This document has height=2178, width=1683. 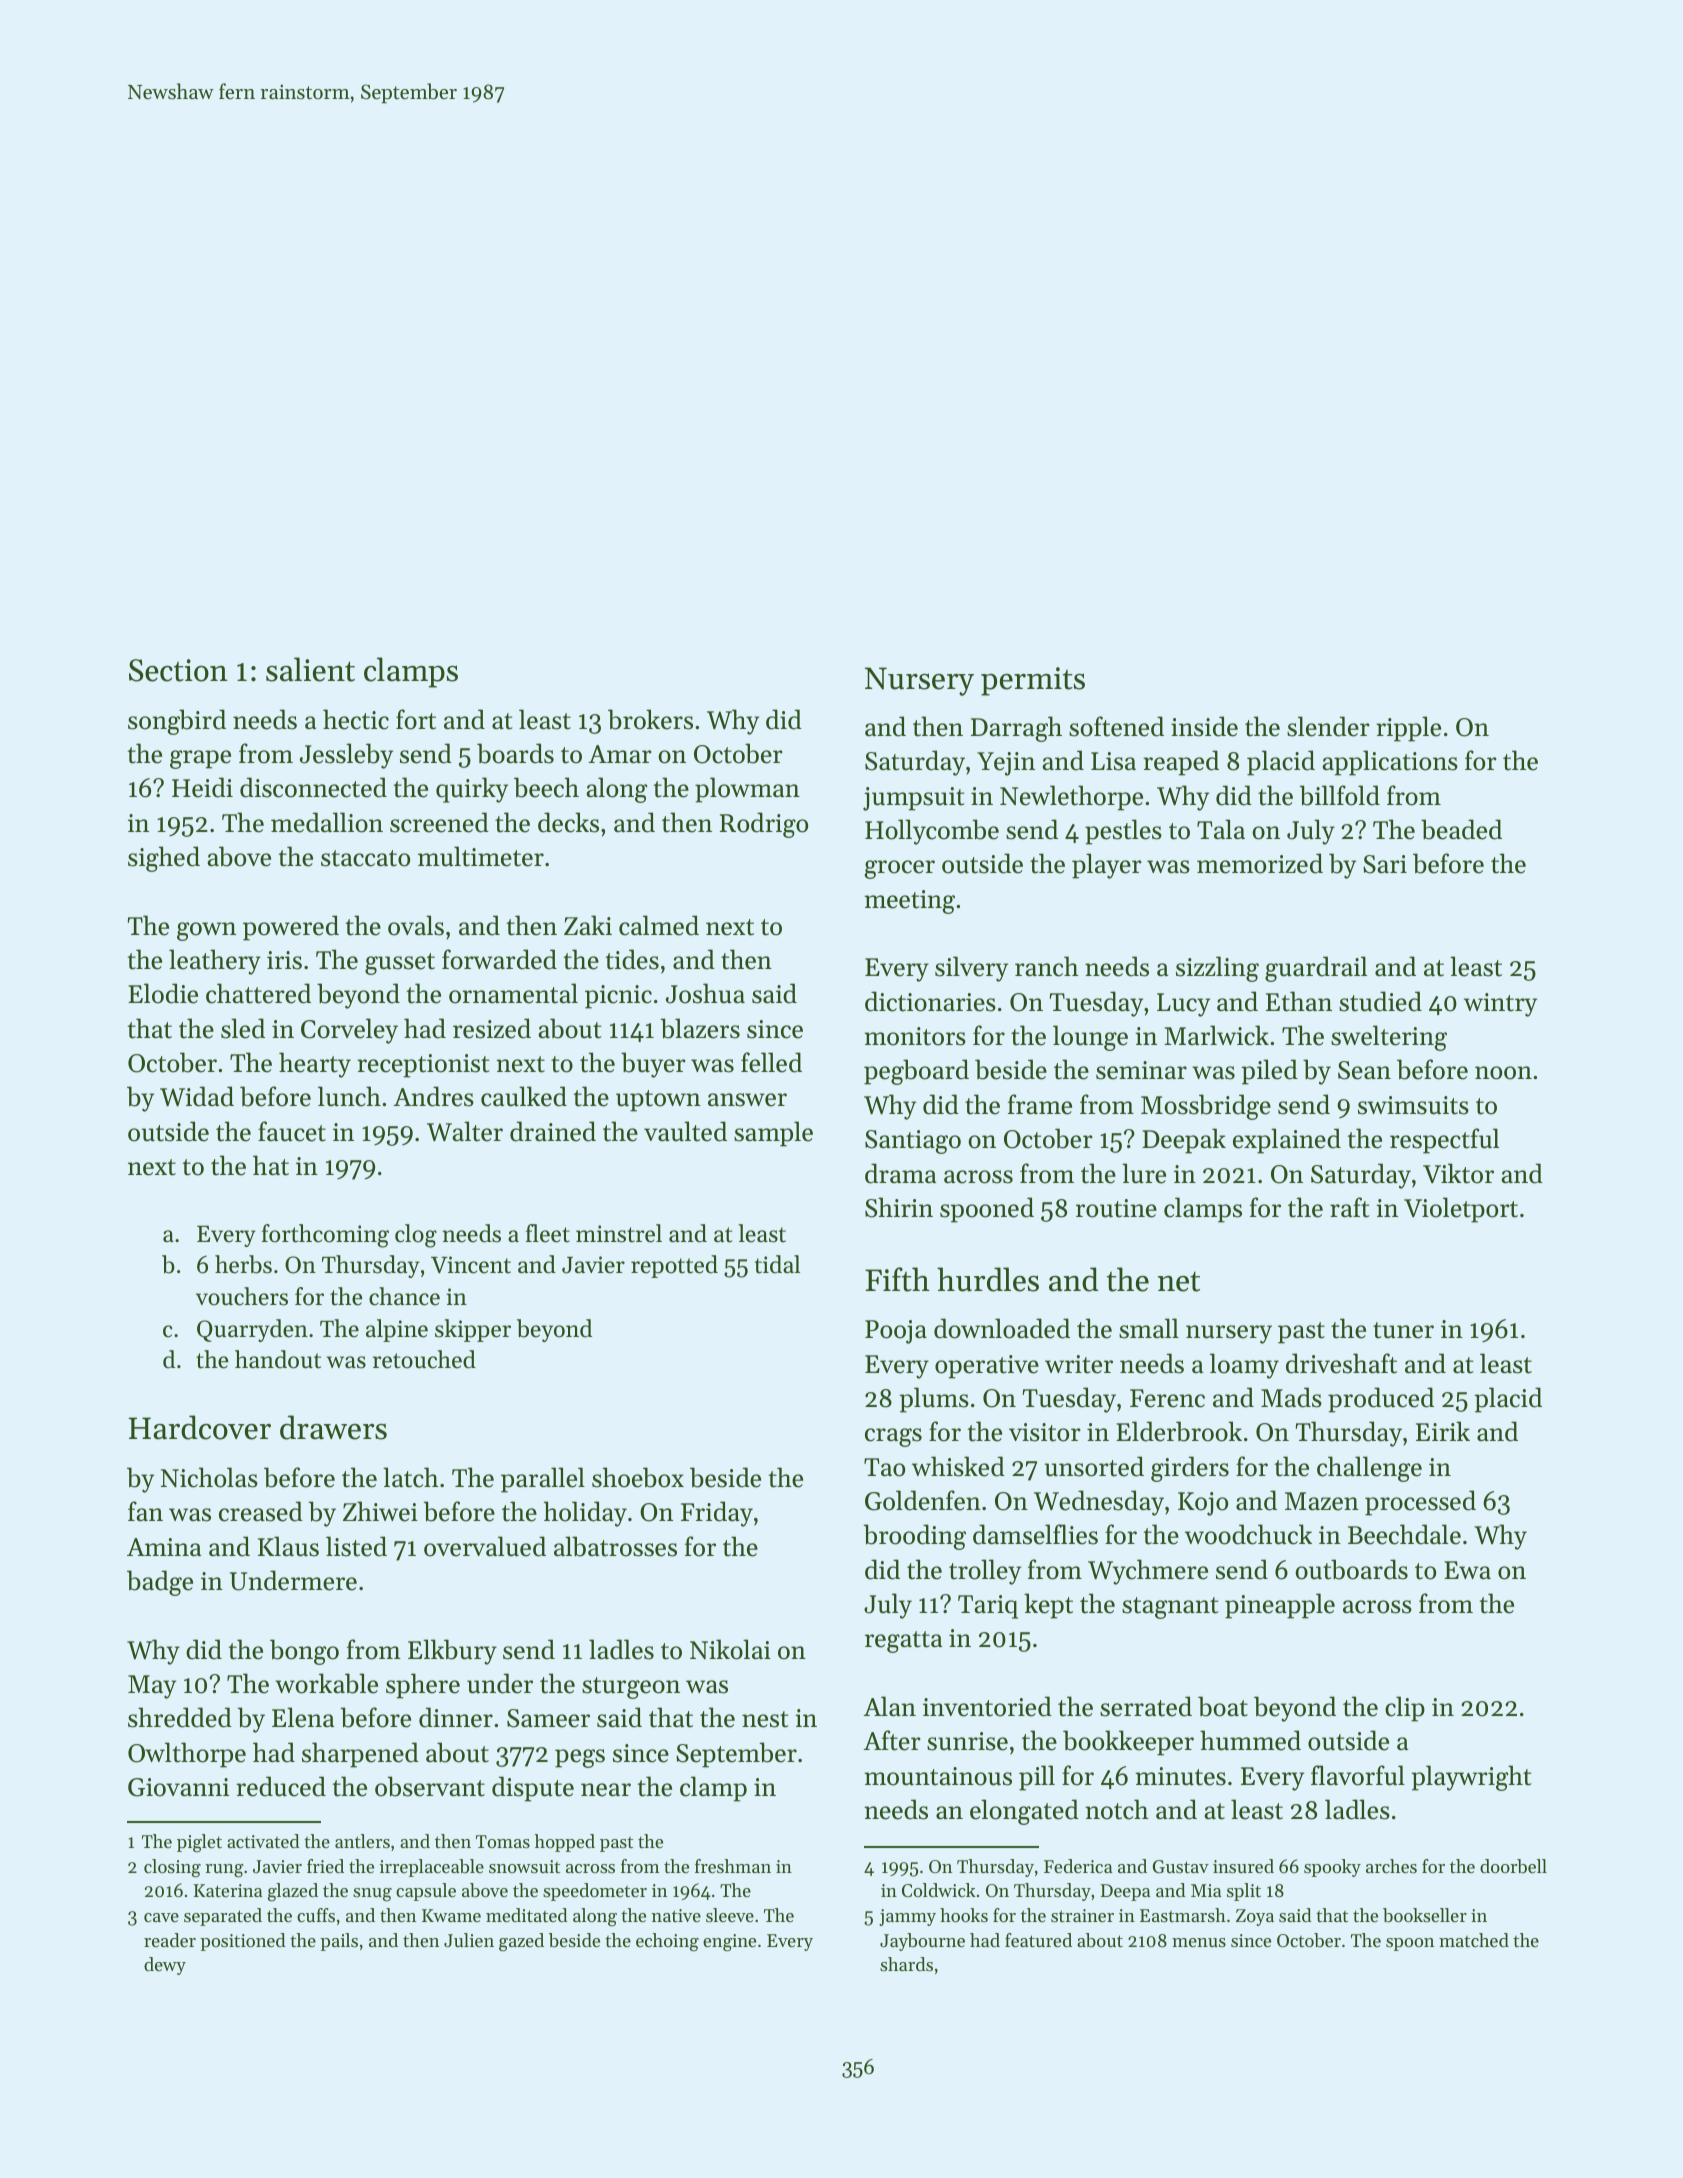 What do you see at coordinates (568, 822) in the document?
I see `decks` at bounding box center [568, 822].
